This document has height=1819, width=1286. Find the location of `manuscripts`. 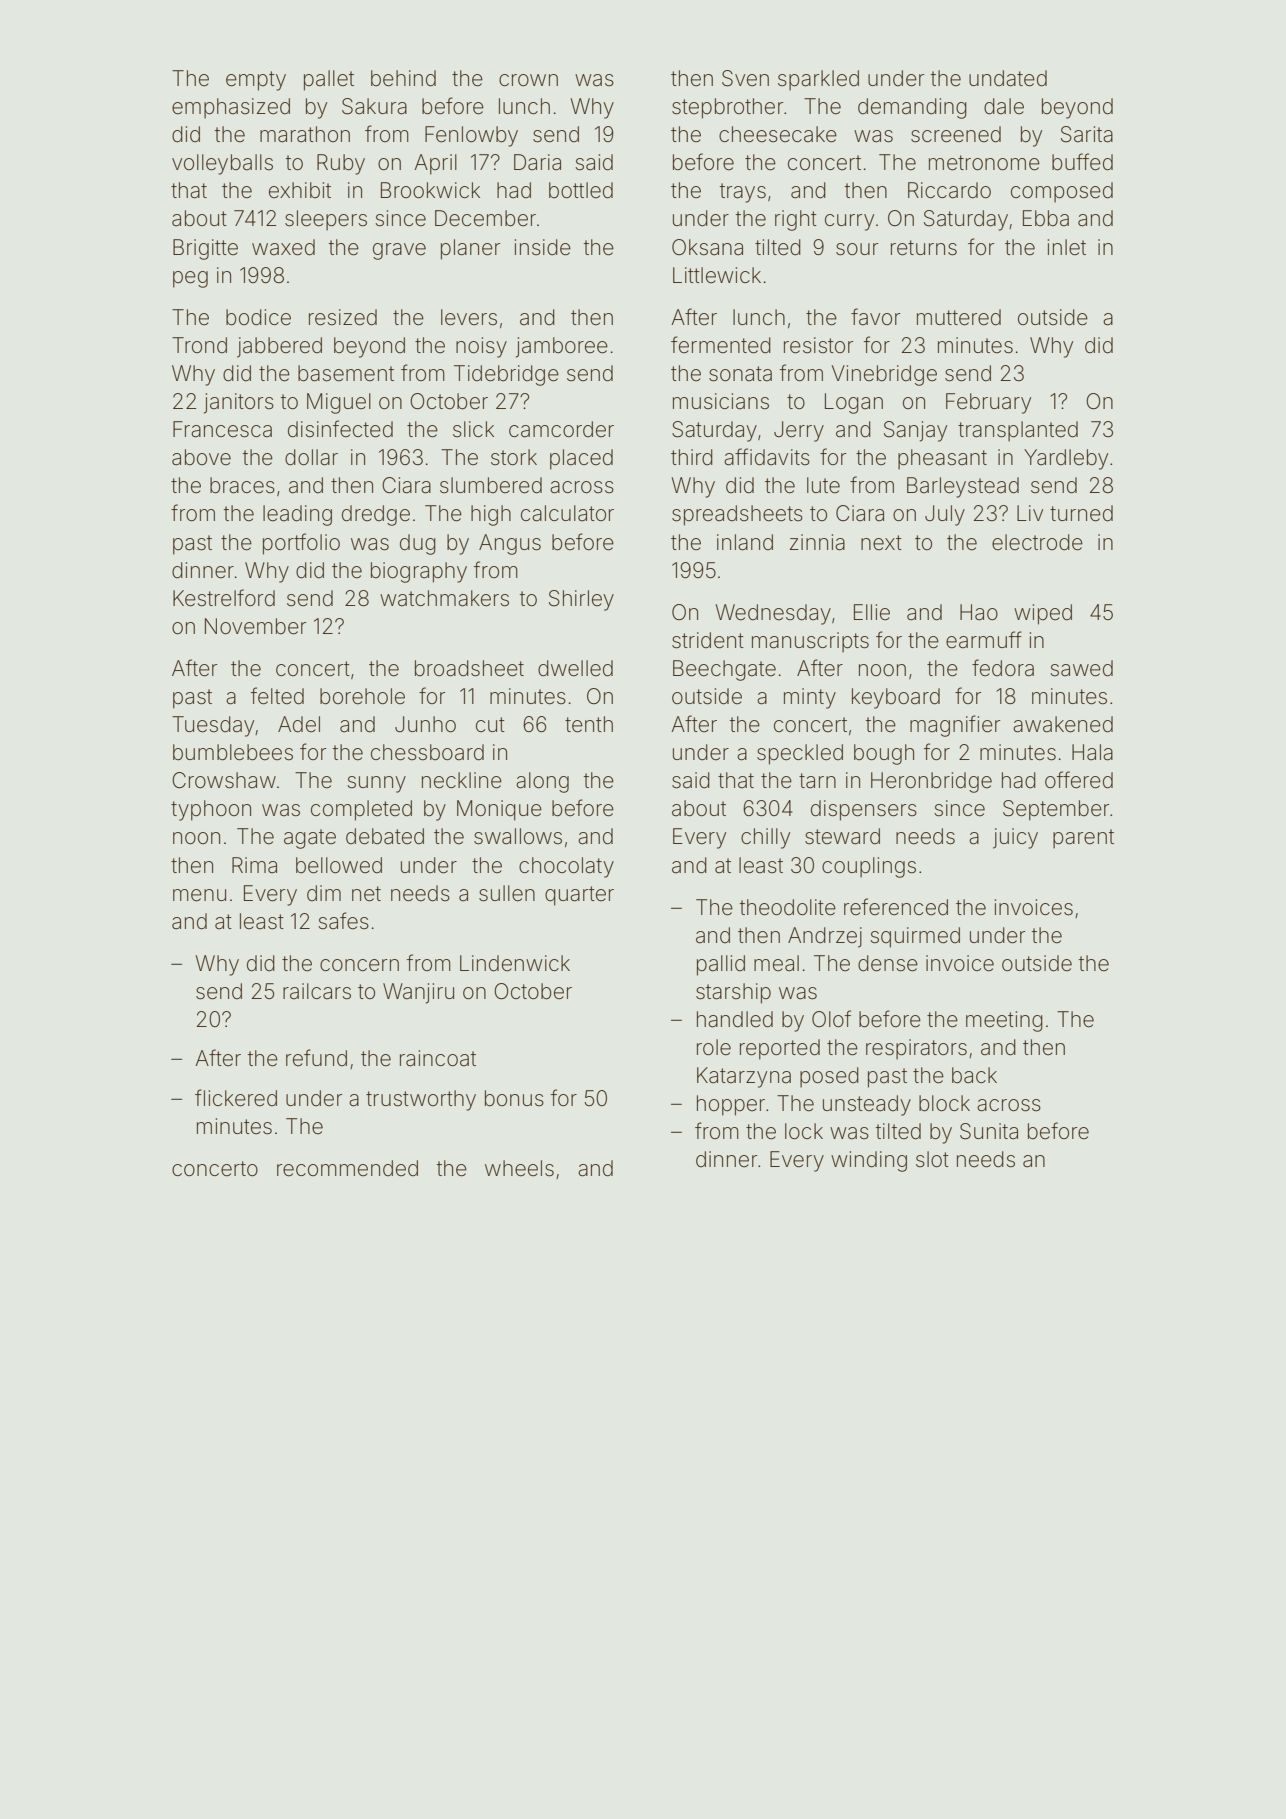

manuscripts is located at coordinates (810, 642).
